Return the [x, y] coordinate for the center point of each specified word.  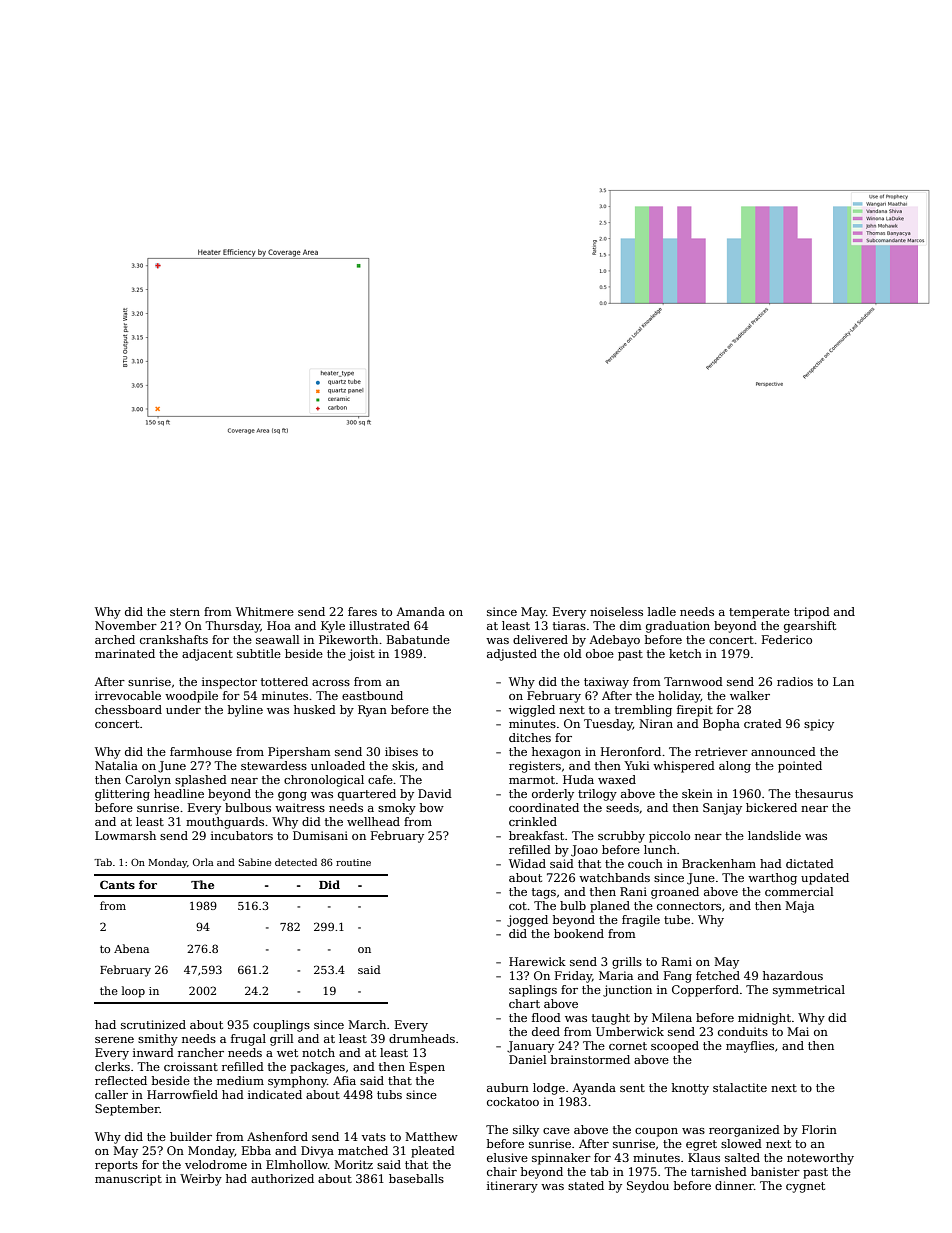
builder [191, 1136]
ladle [662, 611]
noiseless [616, 611]
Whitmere [265, 611]
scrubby [621, 837]
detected [296, 862]
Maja [799, 907]
